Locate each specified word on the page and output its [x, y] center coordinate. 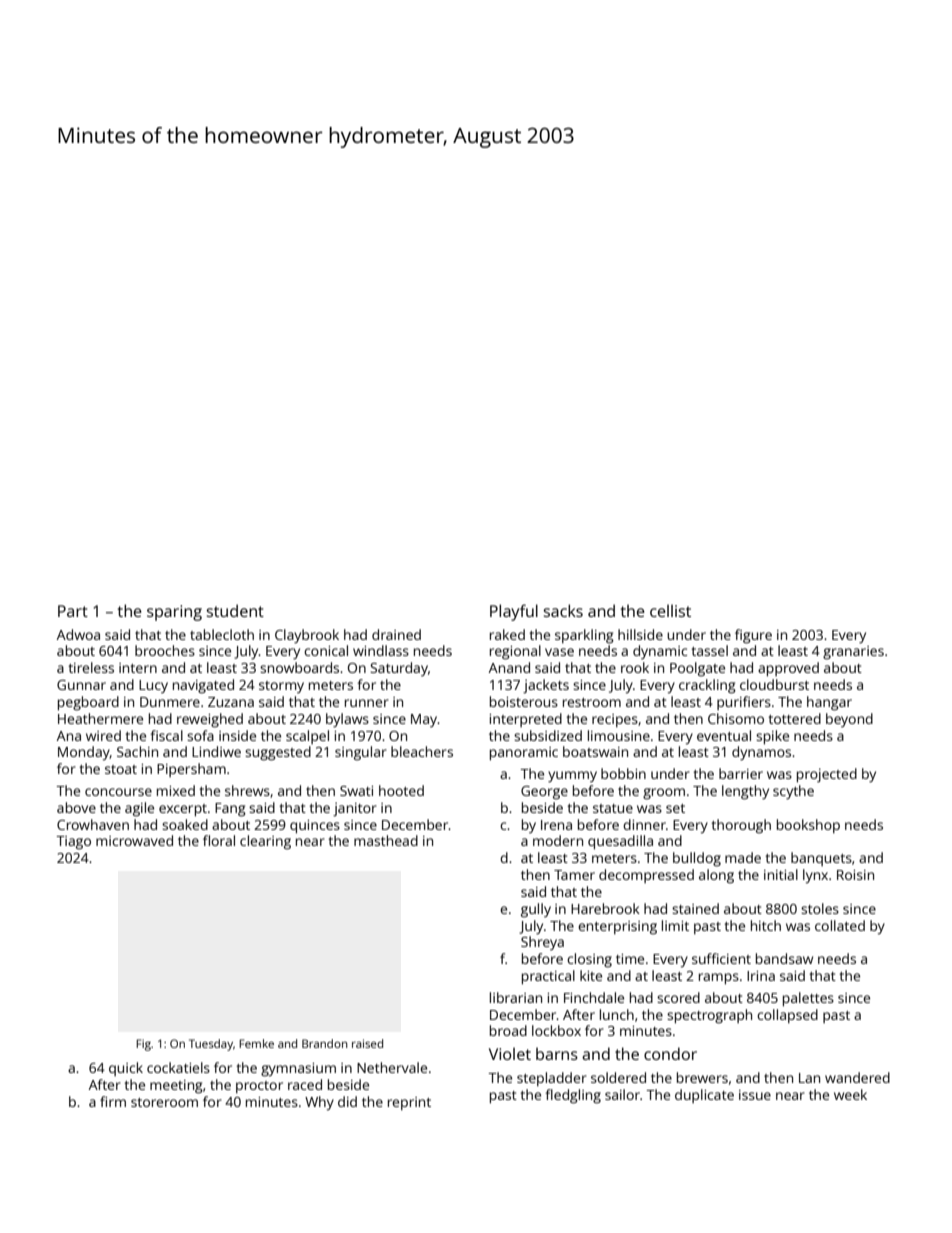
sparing [174, 613]
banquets [821, 859]
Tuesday [211, 1045]
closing [589, 960]
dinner [644, 824]
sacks [563, 610]
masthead [386, 840]
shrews [247, 790]
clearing [265, 842]
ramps [719, 979]
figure [753, 636]
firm [113, 1101]
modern [558, 840]
